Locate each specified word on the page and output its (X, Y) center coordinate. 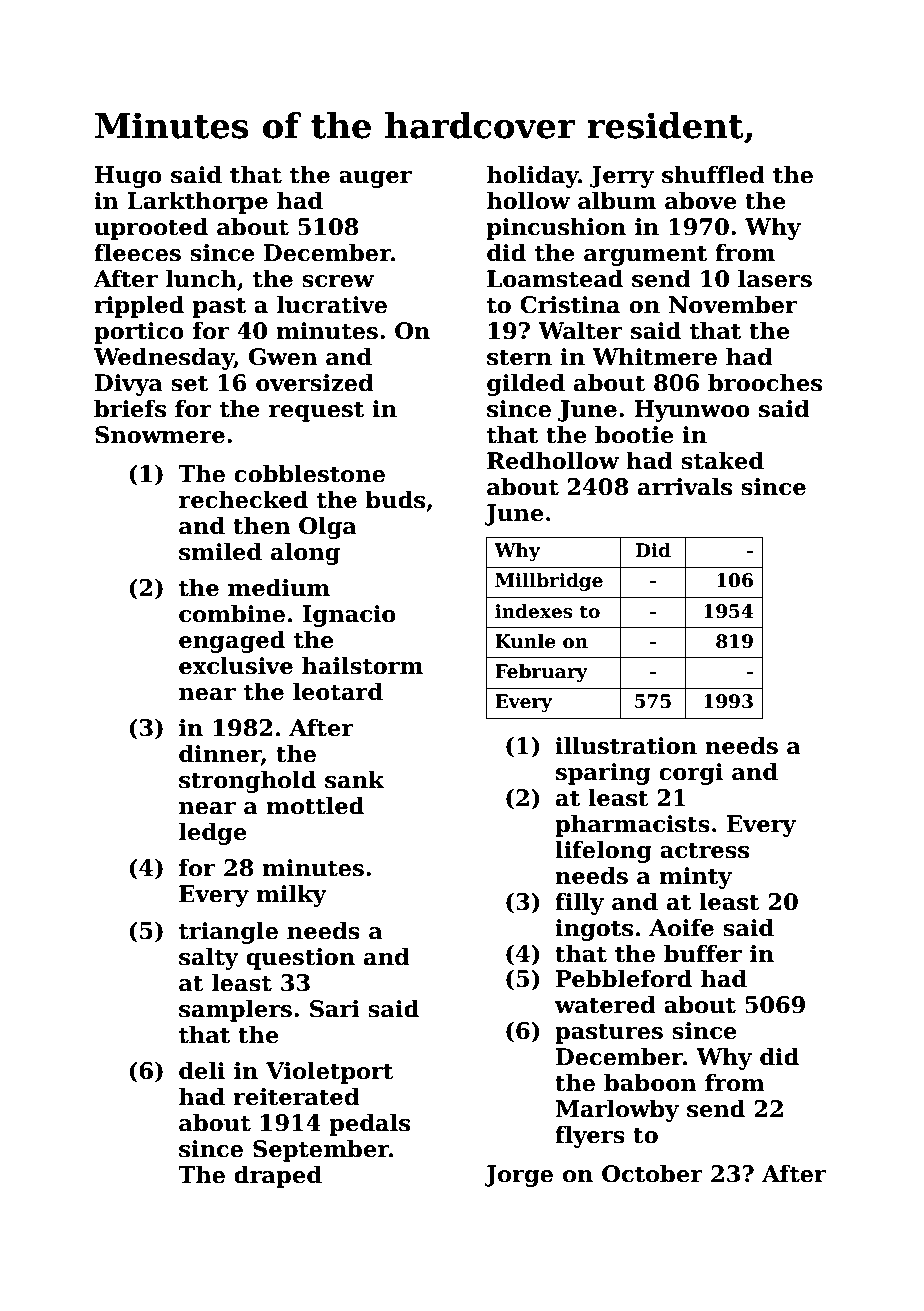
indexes (534, 611)
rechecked (243, 499)
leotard (338, 691)
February (541, 673)
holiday (532, 176)
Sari (335, 1009)
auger (375, 179)
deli (202, 1070)
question (300, 959)
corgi (691, 774)
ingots (594, 930)
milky (291, 895)
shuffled (713, 174)
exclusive (236, 665)
